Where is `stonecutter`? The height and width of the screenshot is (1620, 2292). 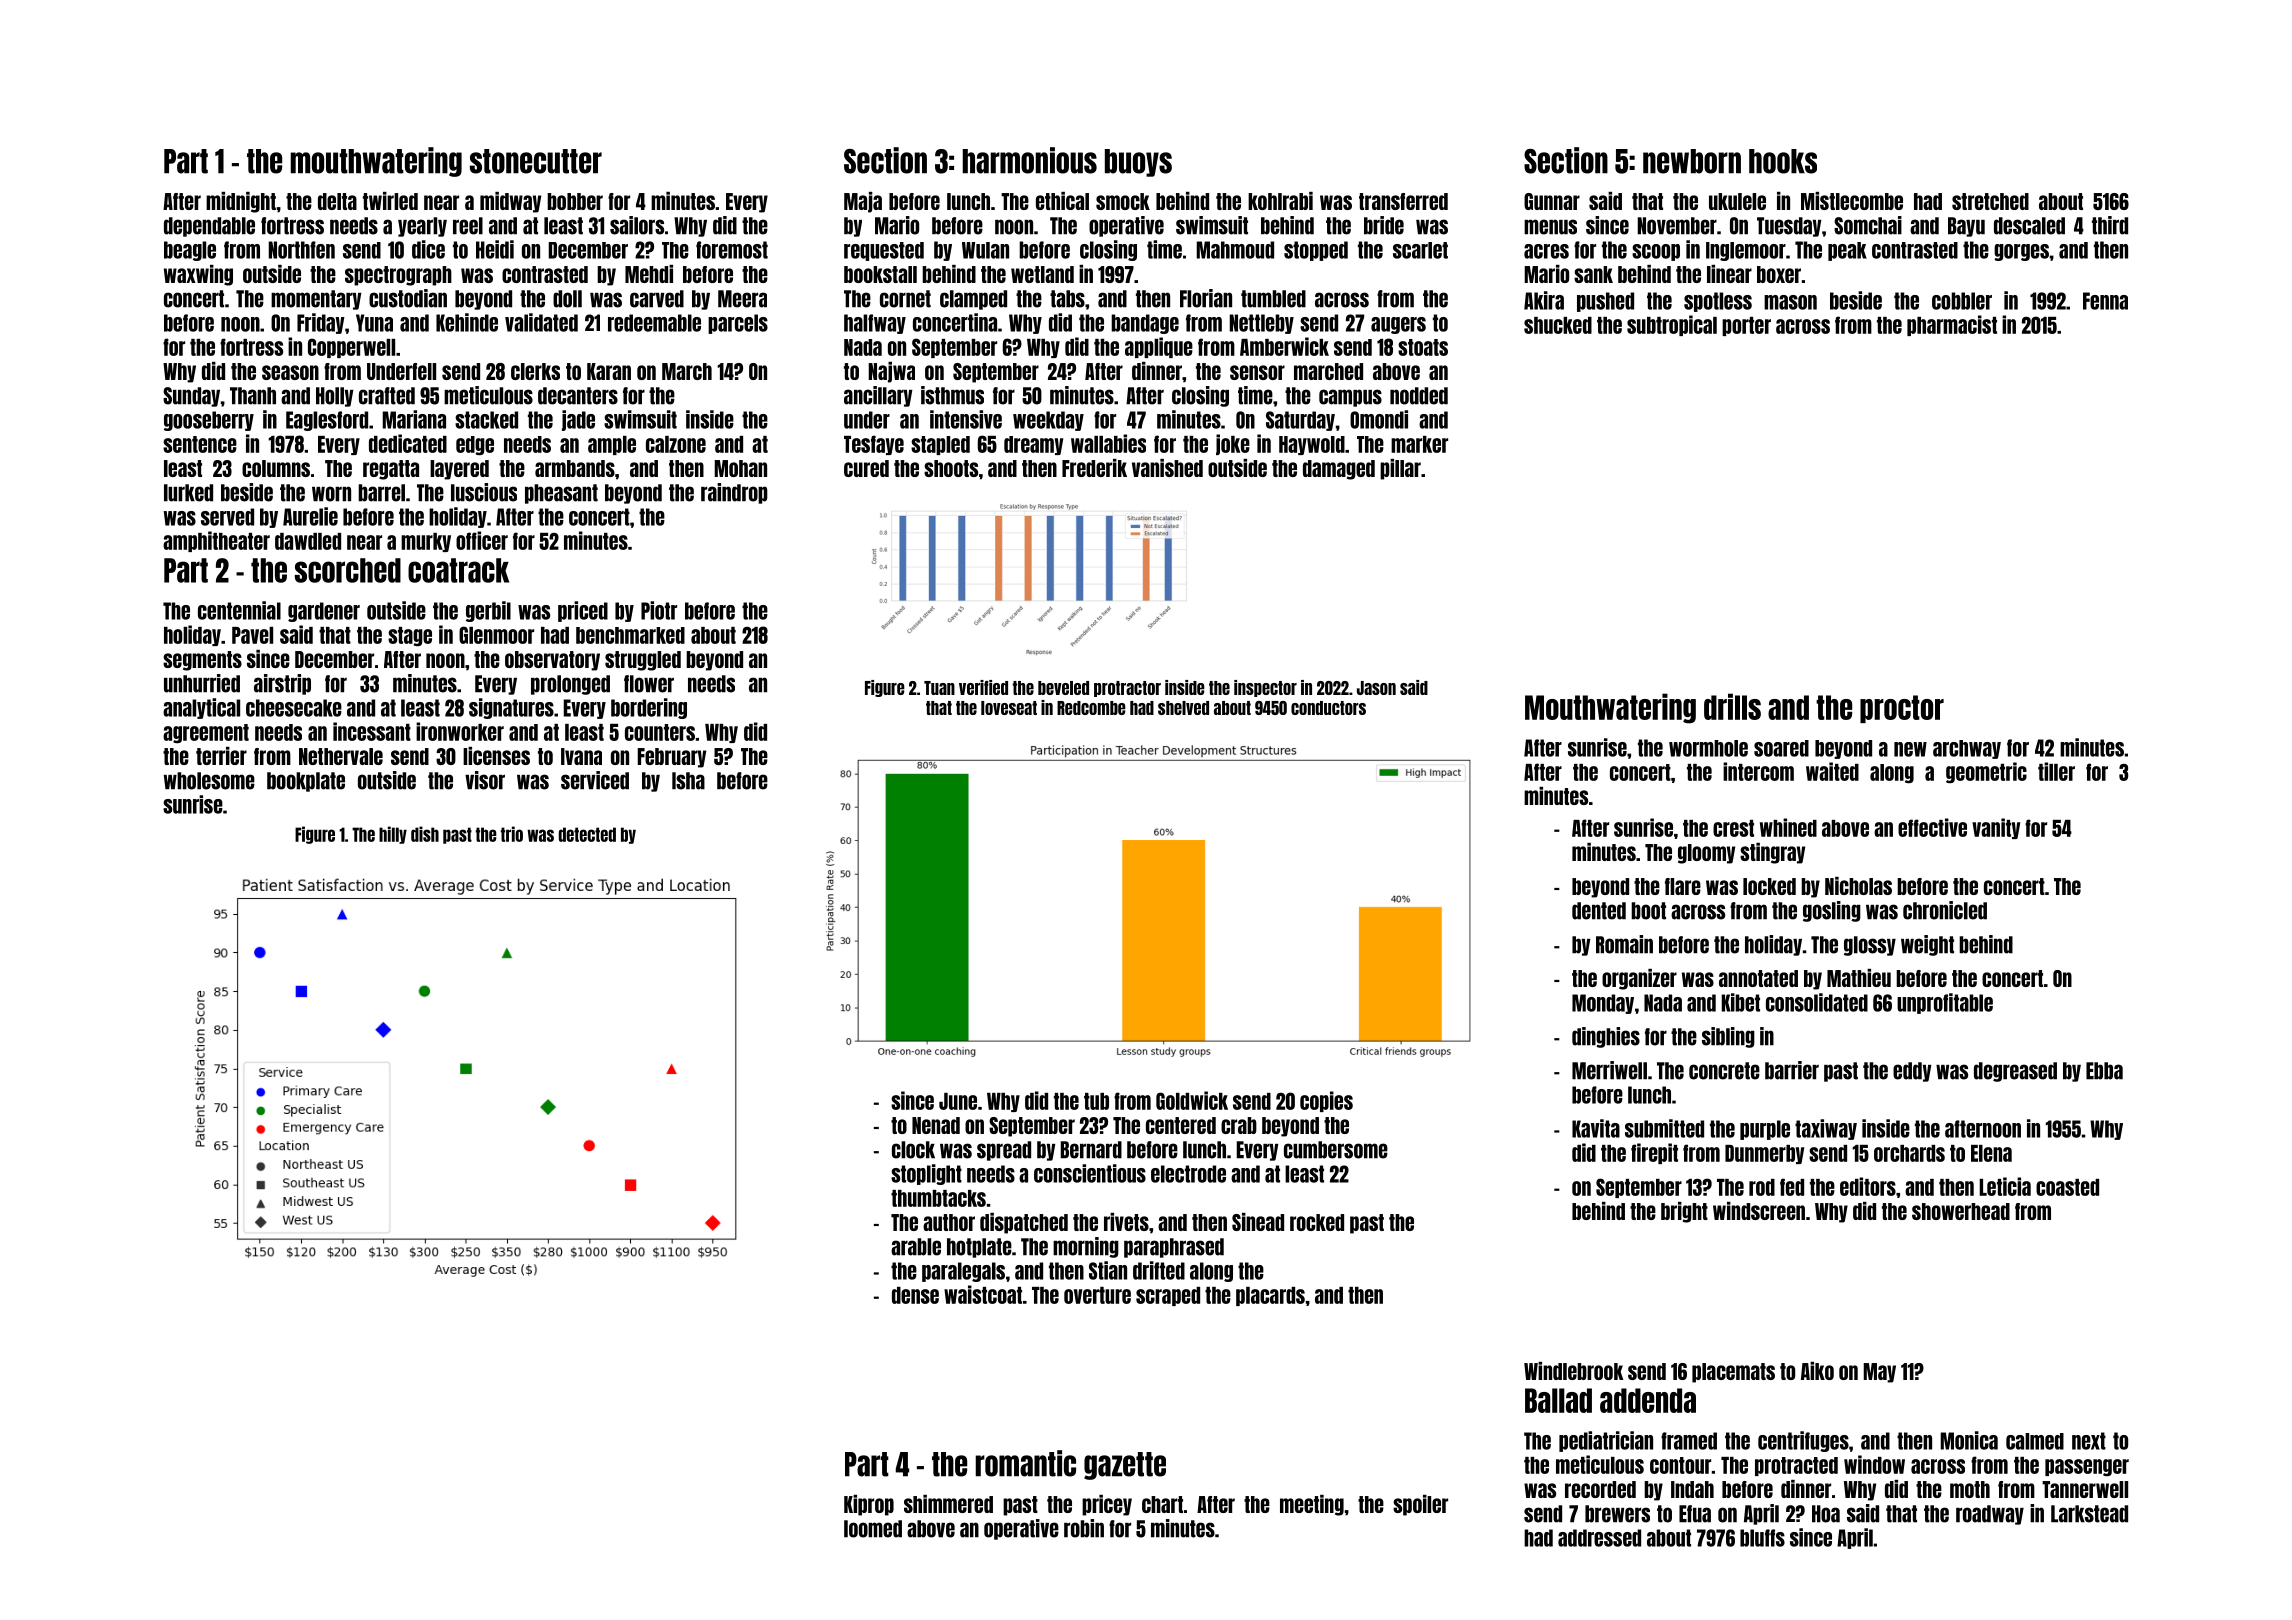 stonecutter is located at coordinates (536, 161).
